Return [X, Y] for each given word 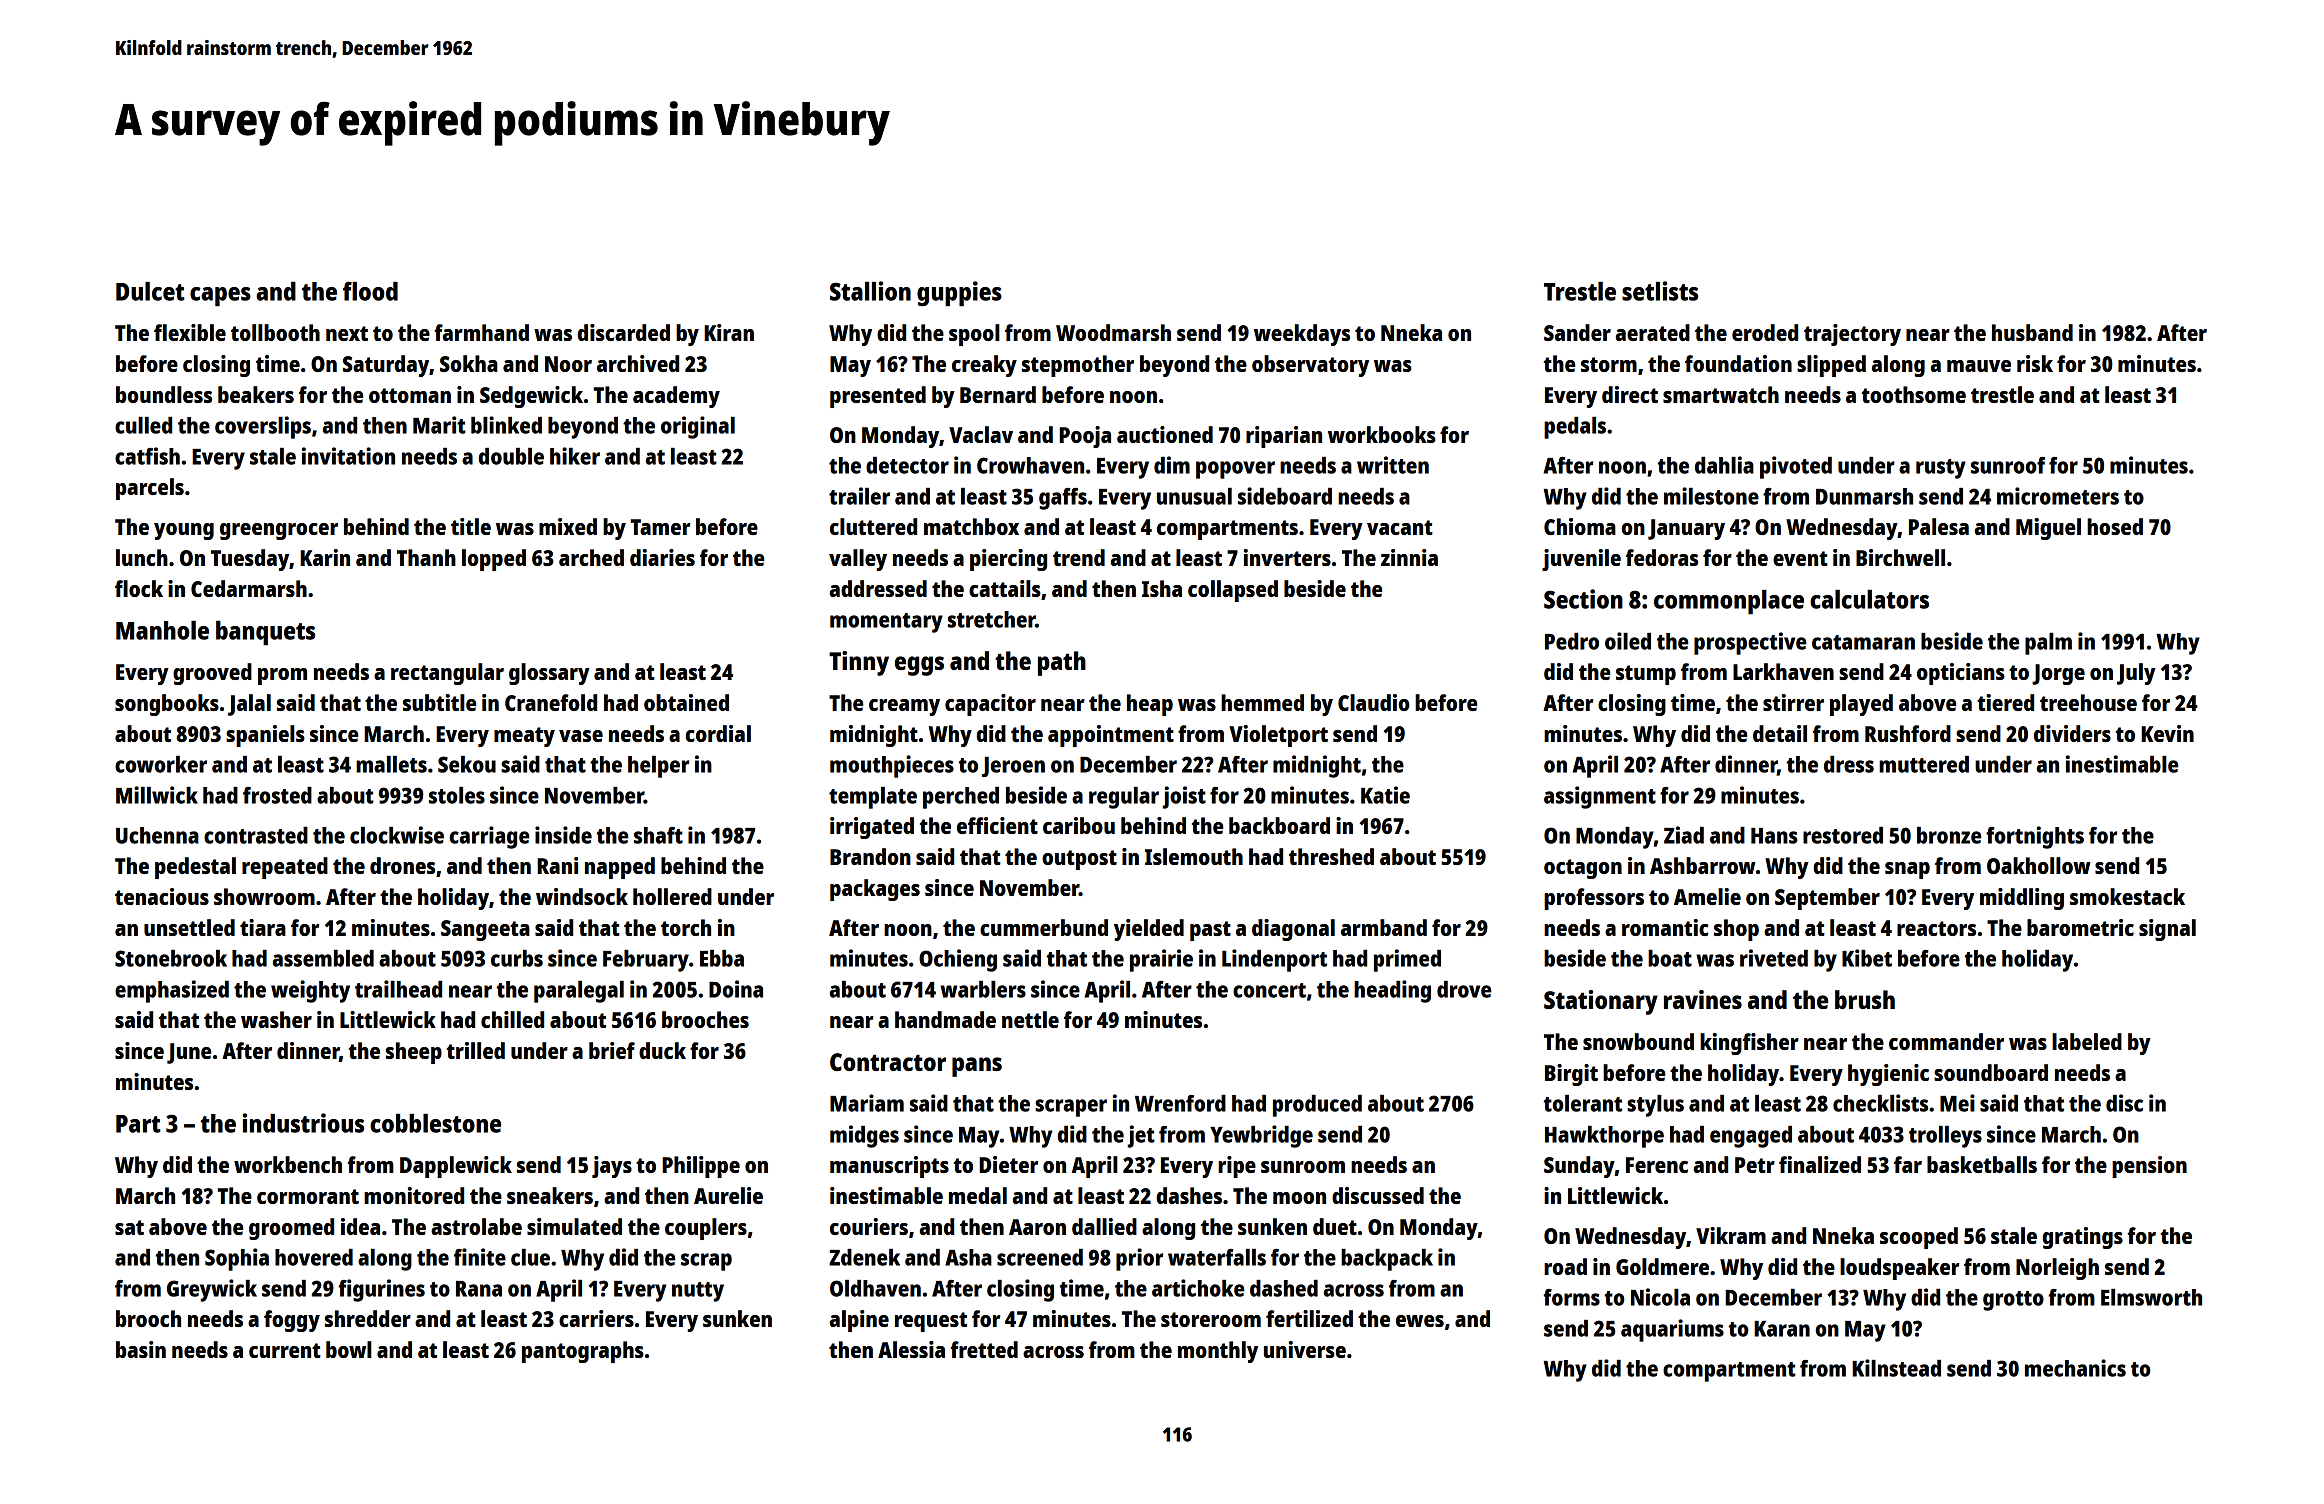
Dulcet [150, 291]
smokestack [2127, 896]
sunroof [2008, 465]
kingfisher [1749, 1044]
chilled [512, 1019]
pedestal [195, 868]
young [184, 531]
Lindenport [1274, 960]
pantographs [583, 1352]
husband [2032, 332]
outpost [1079, 860]
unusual [1194, 496]
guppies [959, 294]
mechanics [2075, 1368]
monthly [1218, 1352]
